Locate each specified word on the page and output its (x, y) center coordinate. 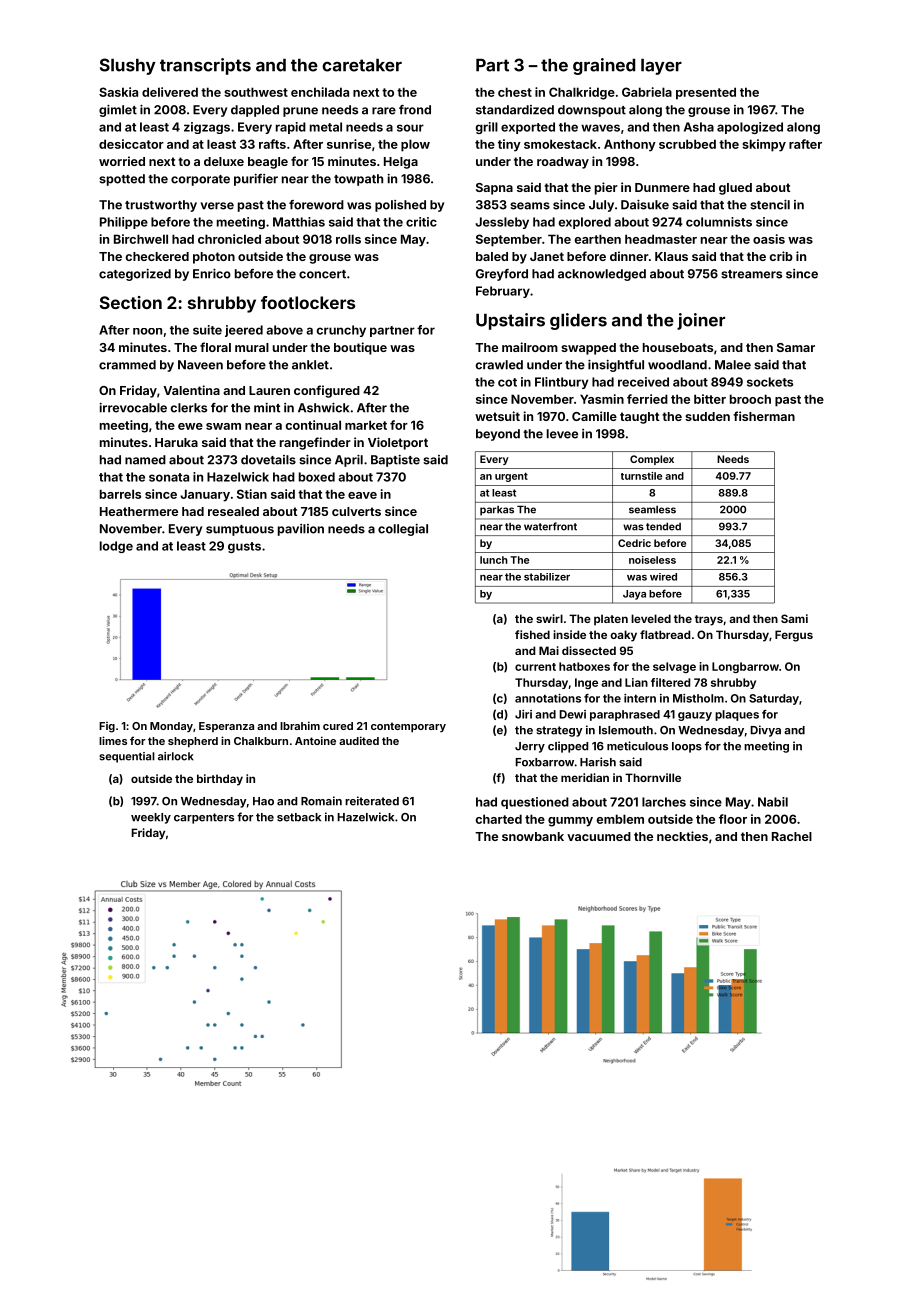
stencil (770, 205)
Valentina (191, 390)
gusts (244, 547)
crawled (499, 365)
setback (299, 817)
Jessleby (502, 223)
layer (661, 67)
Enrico (212, 274)
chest (515, 92)
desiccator (131, 144)
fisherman (764, 416)
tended (663, 526)
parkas (497, 511)
